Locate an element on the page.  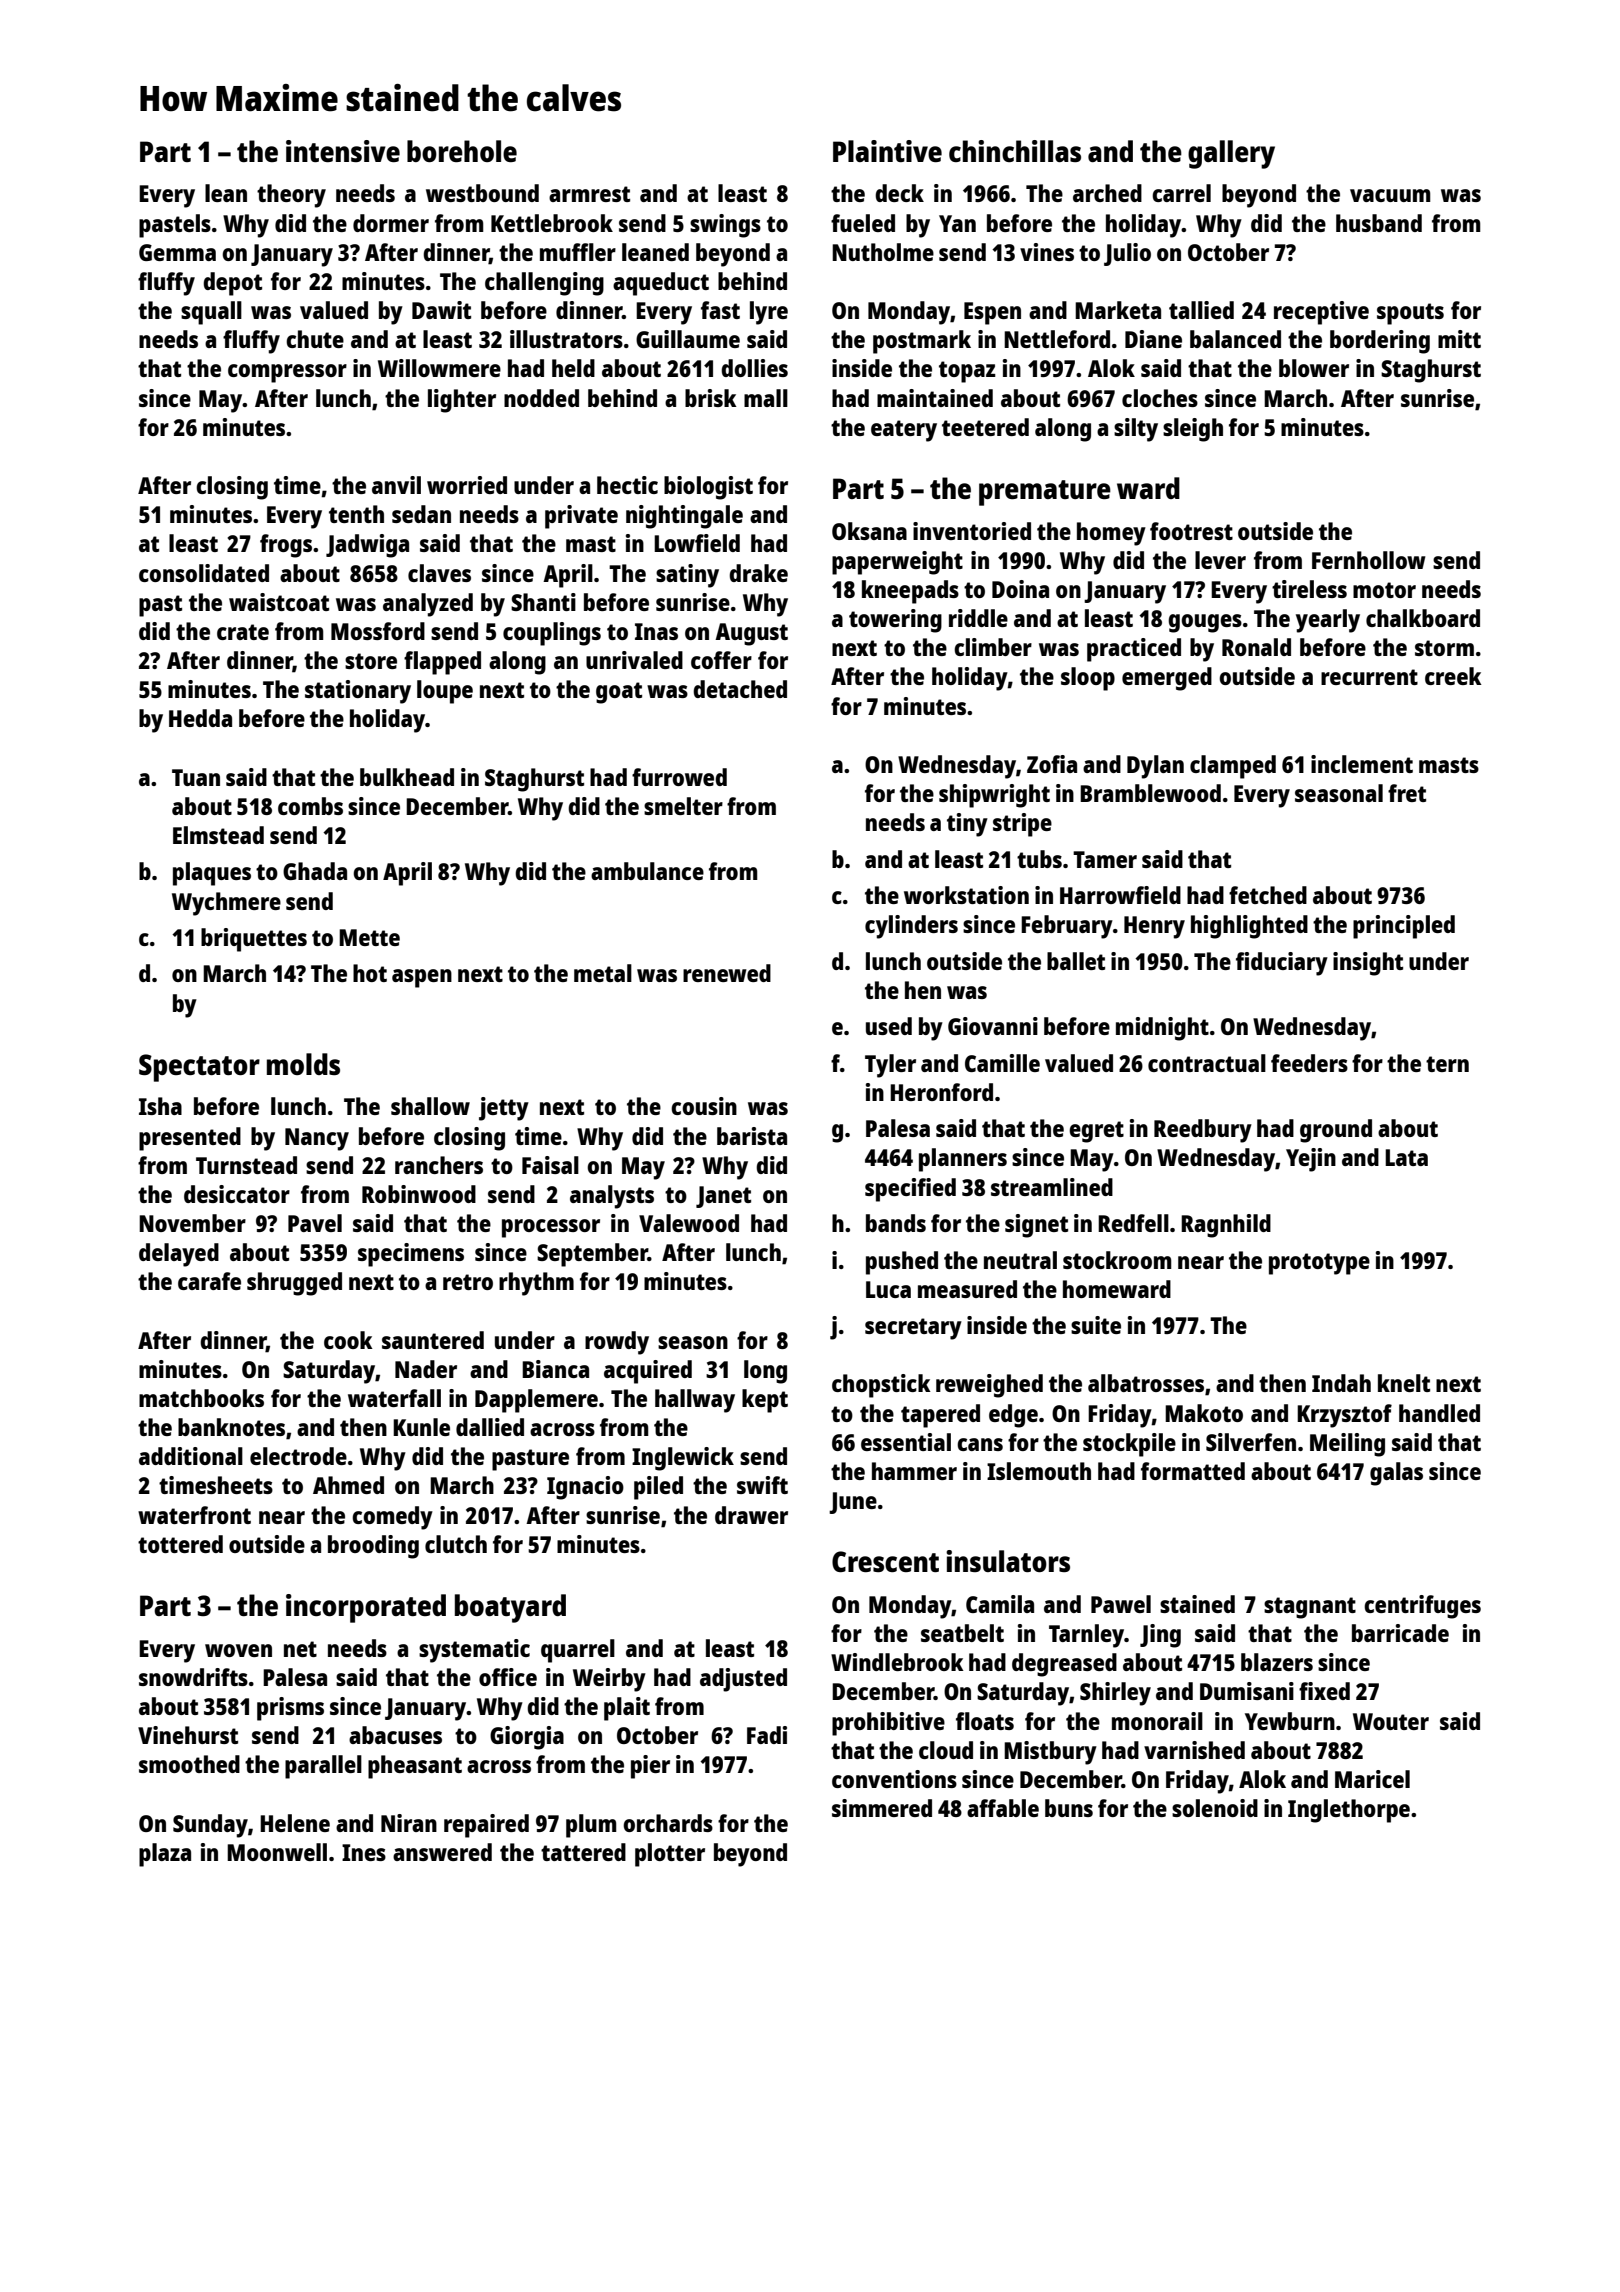
woven is located at coordinates (238, 1650).
